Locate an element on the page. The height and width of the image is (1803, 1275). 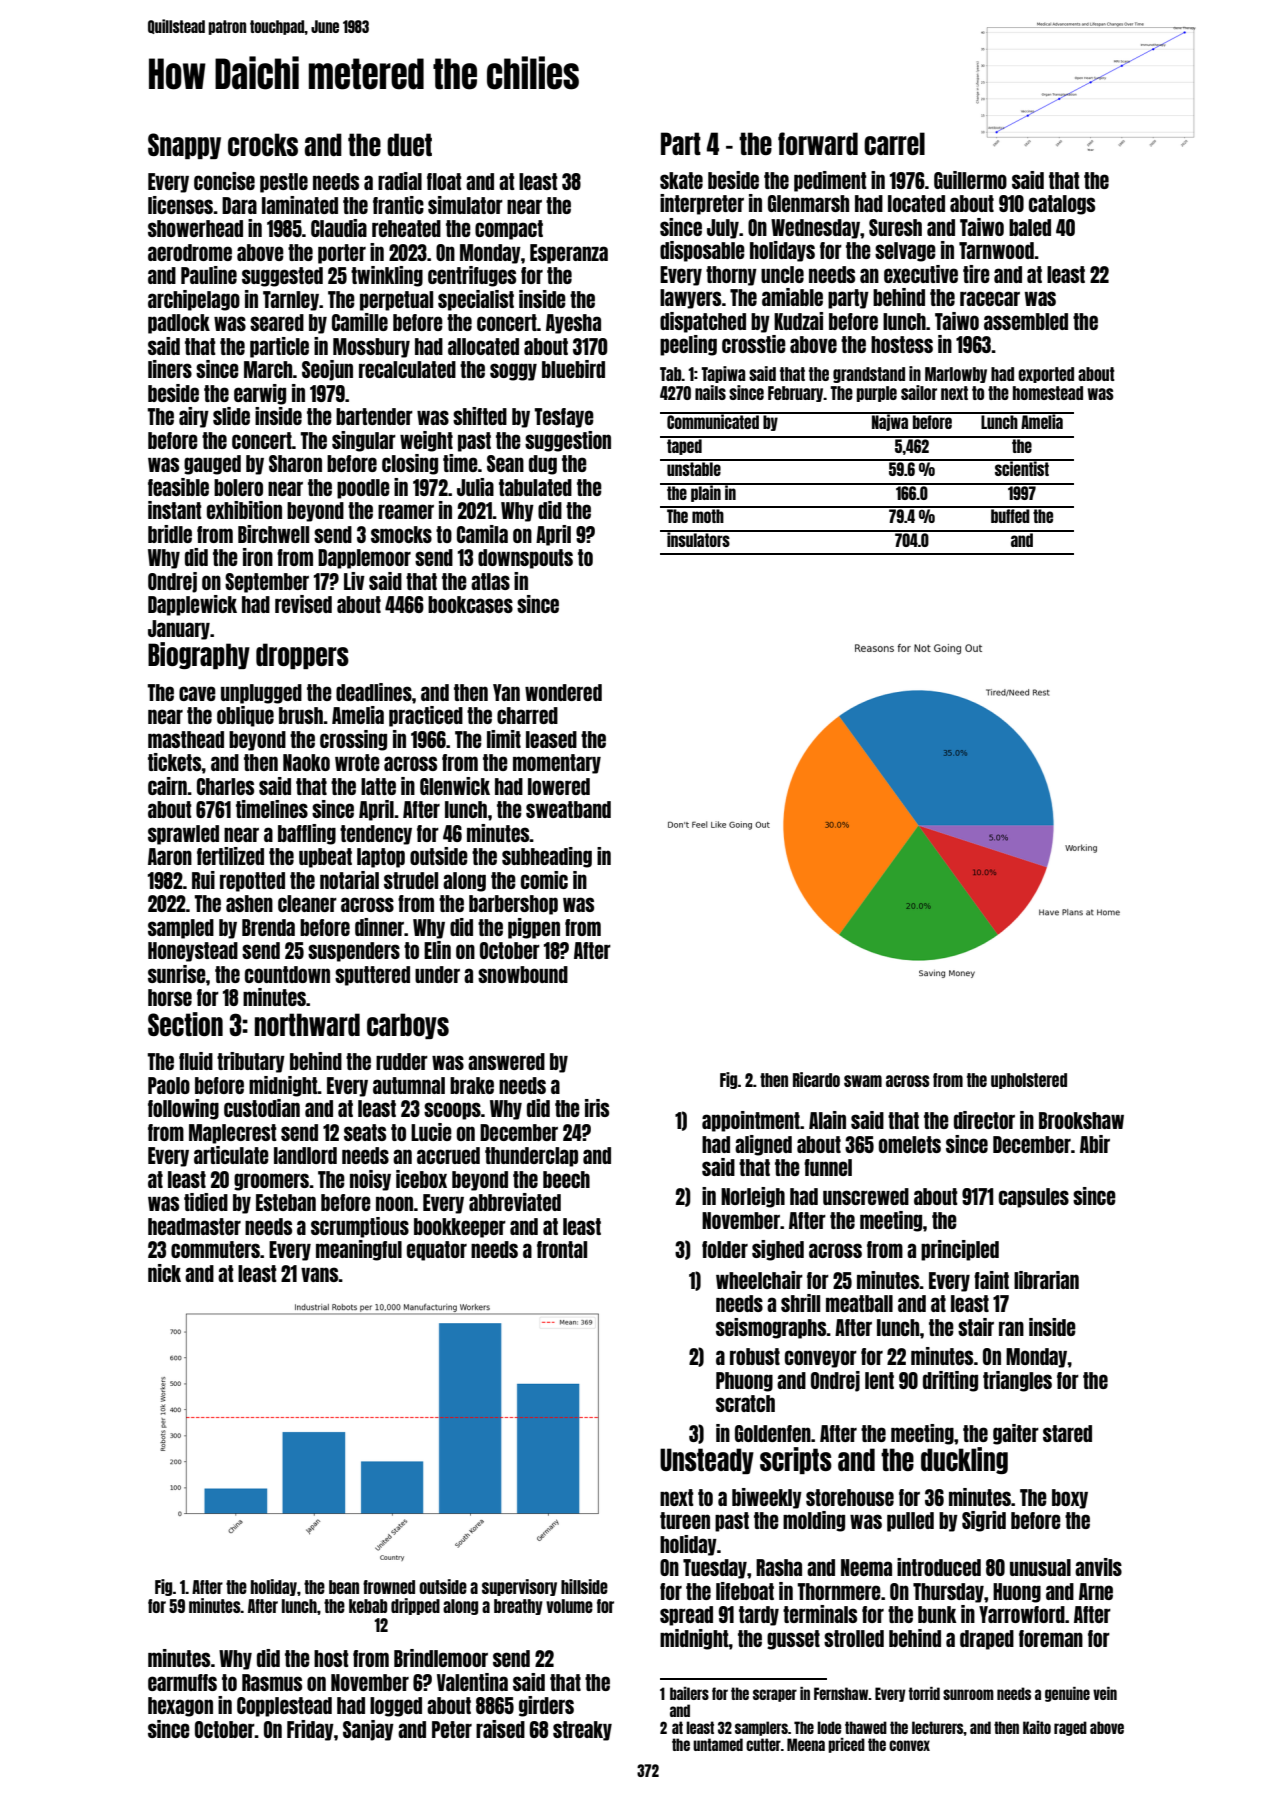
baffling is located at coordinates (307, 834).
